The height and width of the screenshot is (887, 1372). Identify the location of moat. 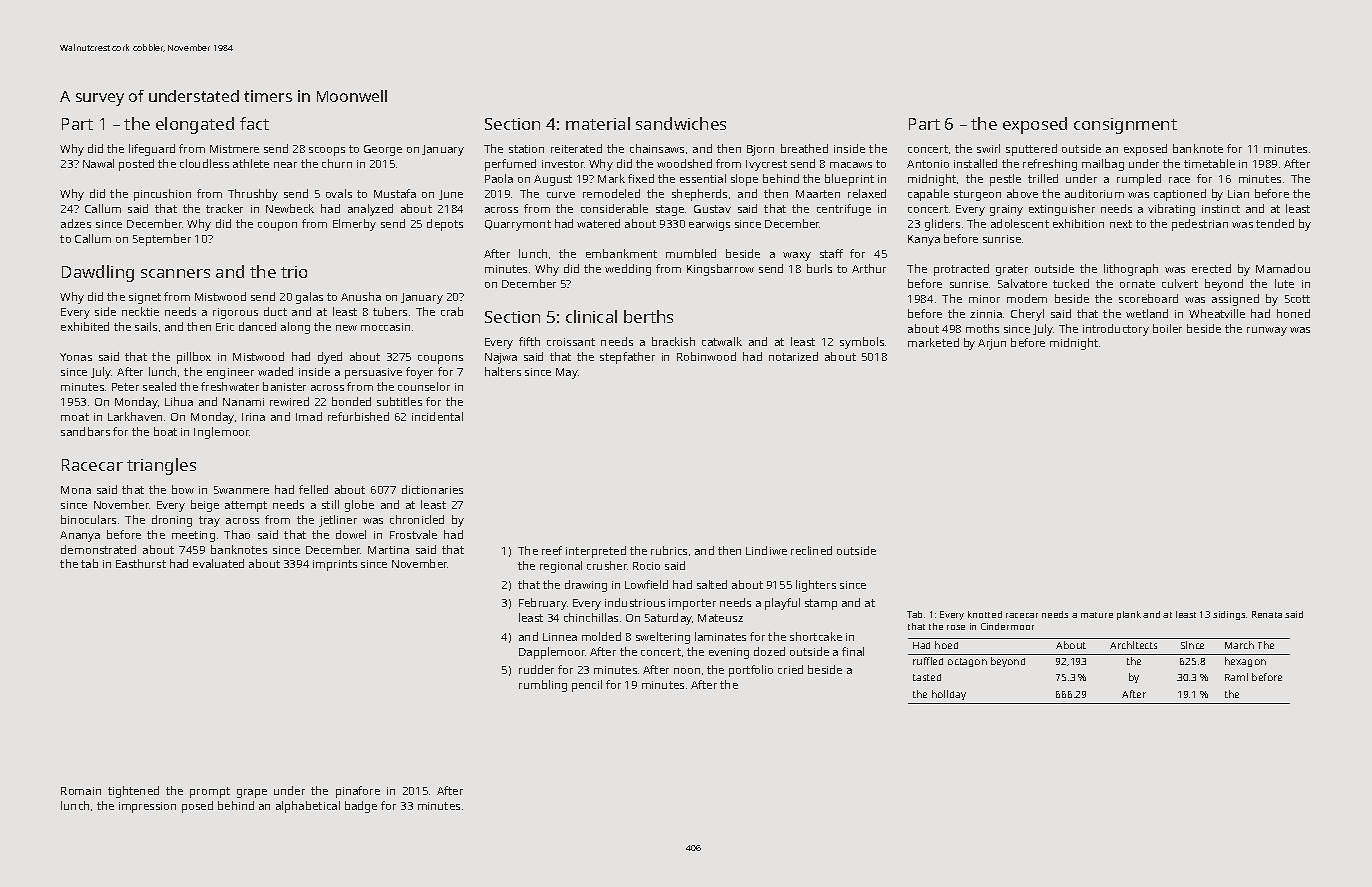
(75, 417).
